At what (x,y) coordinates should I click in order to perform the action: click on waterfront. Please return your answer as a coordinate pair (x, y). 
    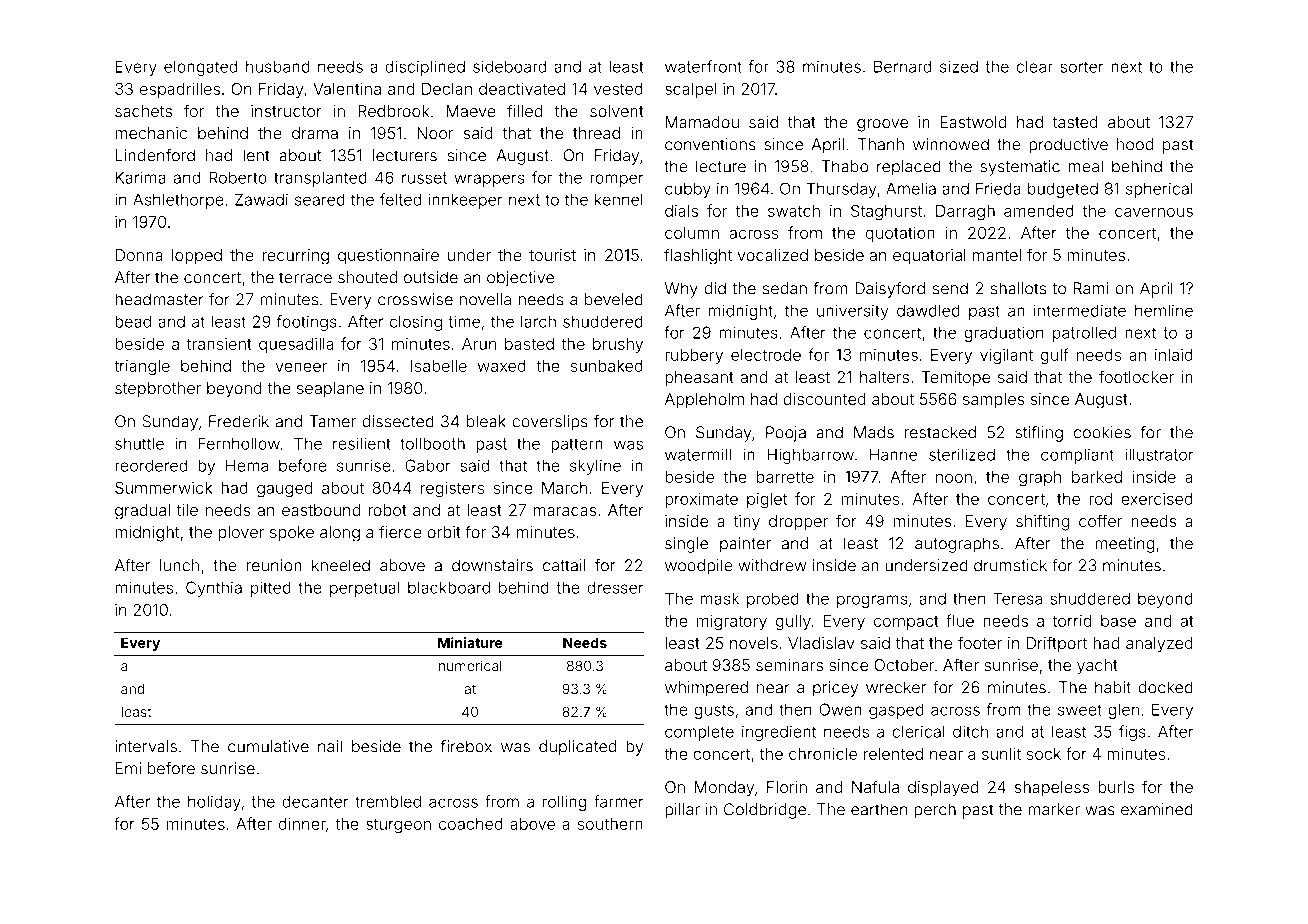
    Looking at the image, I should click on (703, 66).
